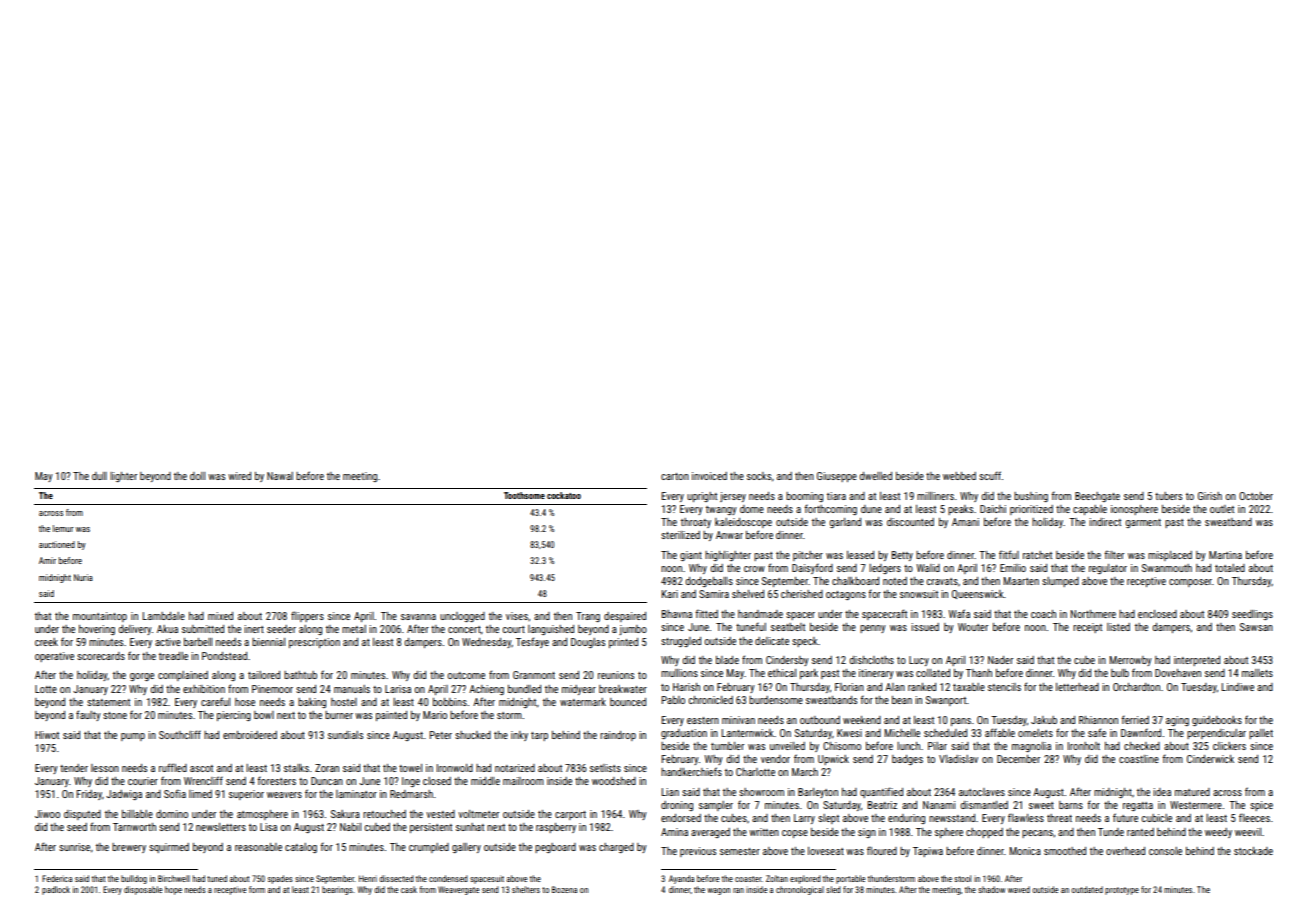 This screenshot has height=924, width=1308. I want to click on Redmarsh, so click(411, 794).
